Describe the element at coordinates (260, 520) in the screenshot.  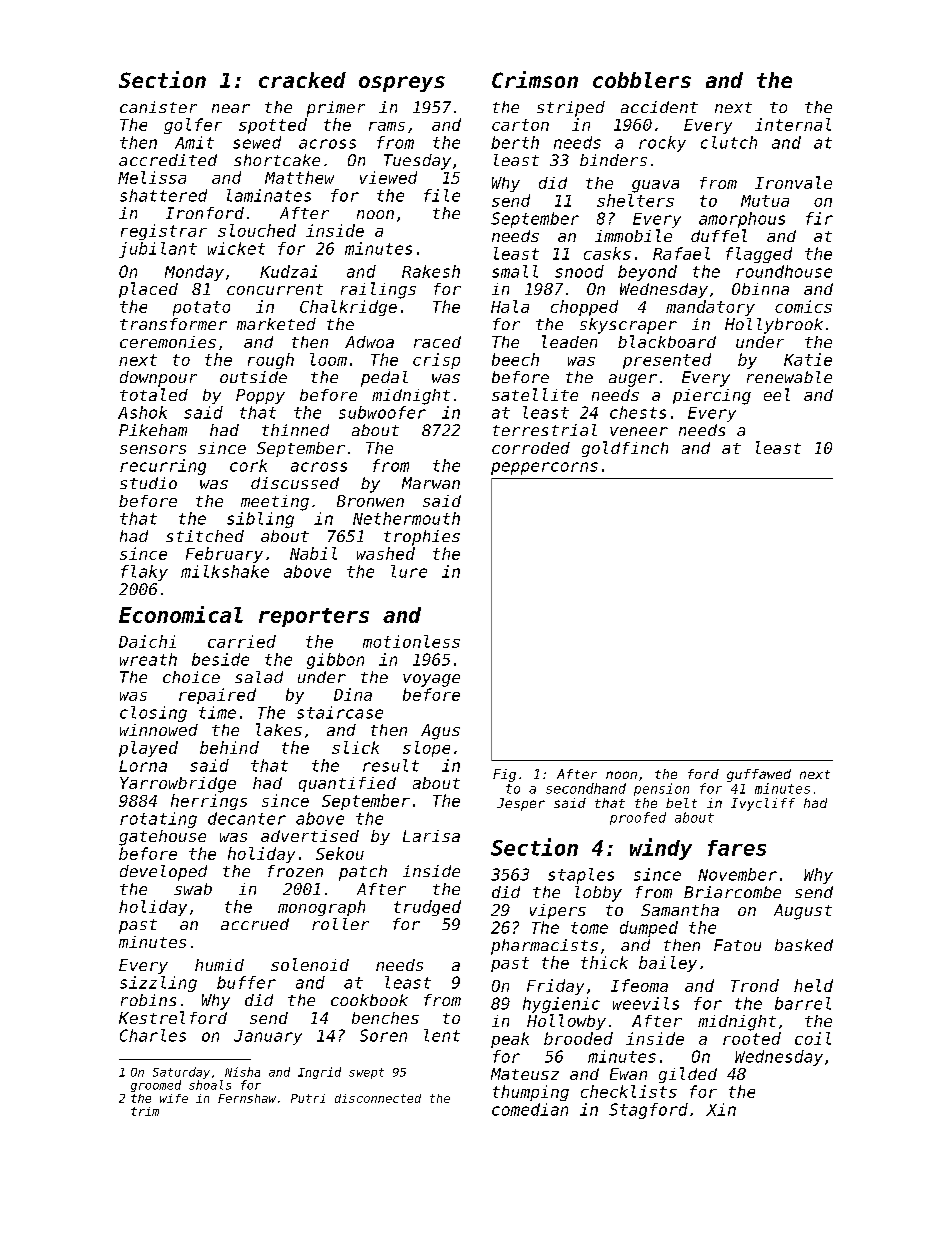
I see `sibling` at that location.
